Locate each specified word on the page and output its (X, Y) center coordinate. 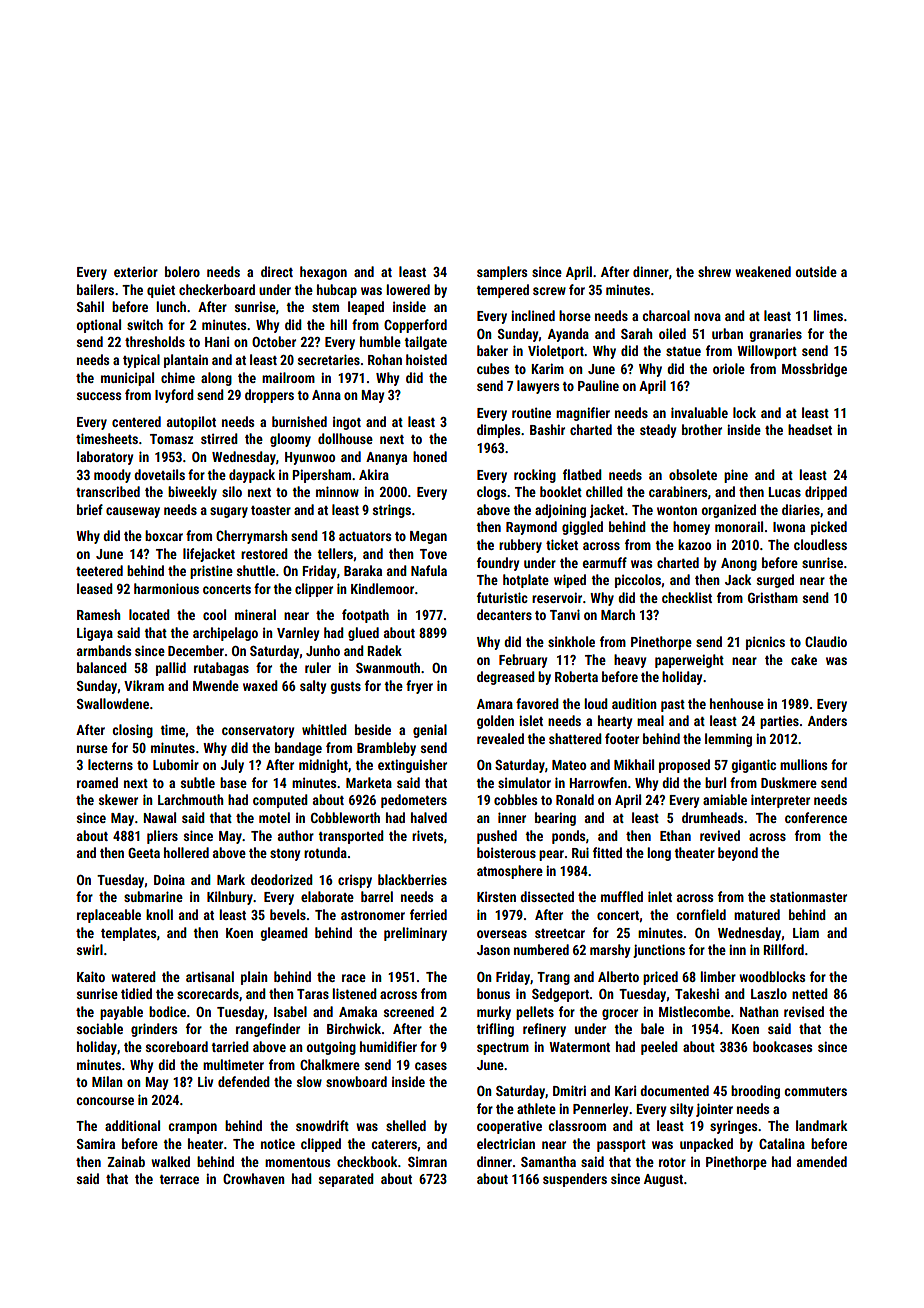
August (663, 1180)
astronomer (373, 915)
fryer (419, 687)
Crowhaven (254, 1178)
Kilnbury (230, 898)
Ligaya (95, 634)
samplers (502, 273)
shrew (714, 271)
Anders (827, 720)
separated (346, 1180)
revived (720, 835)
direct (277, 271)
